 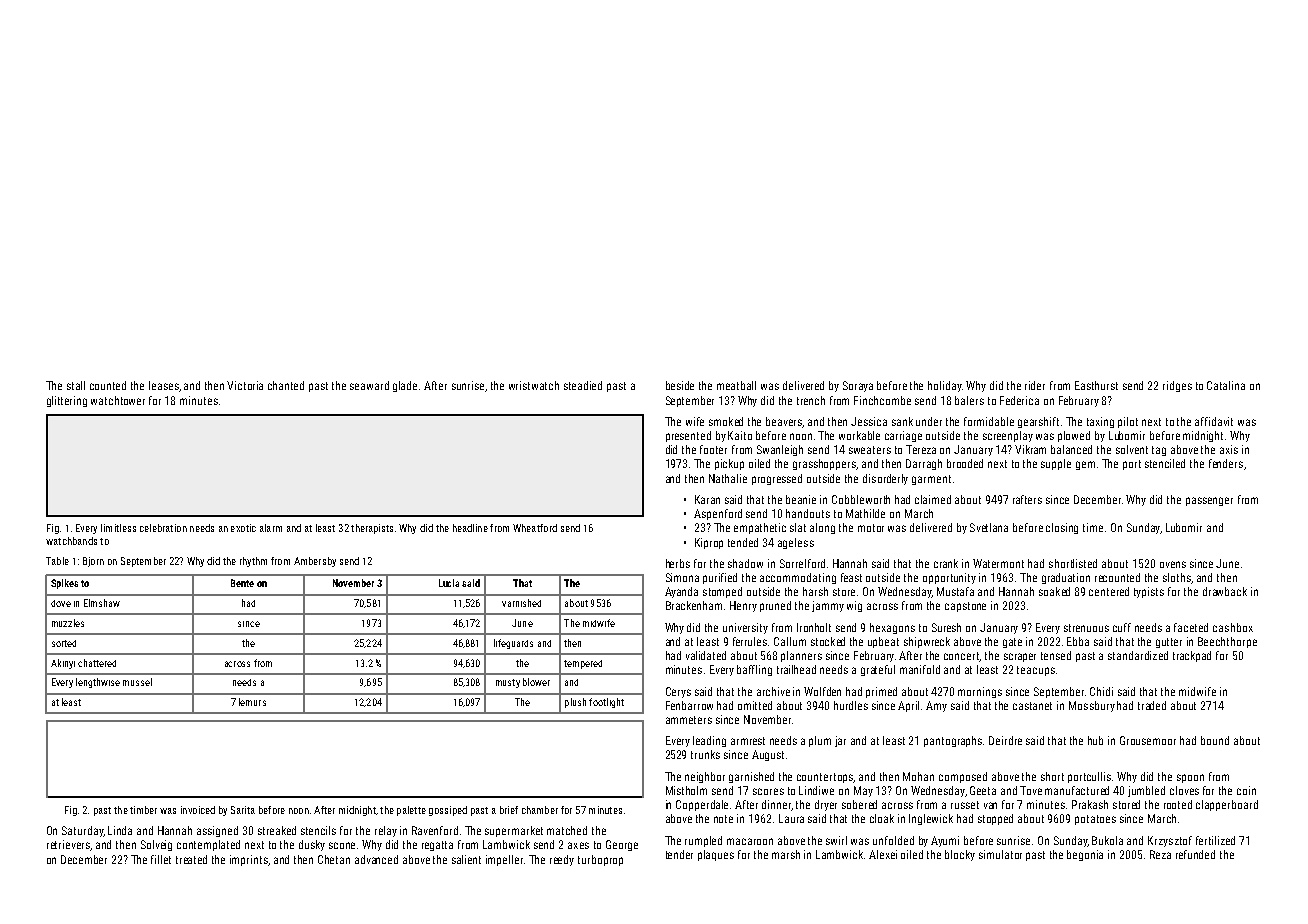 I want to click on Bente, so click(x=242, y=583).
